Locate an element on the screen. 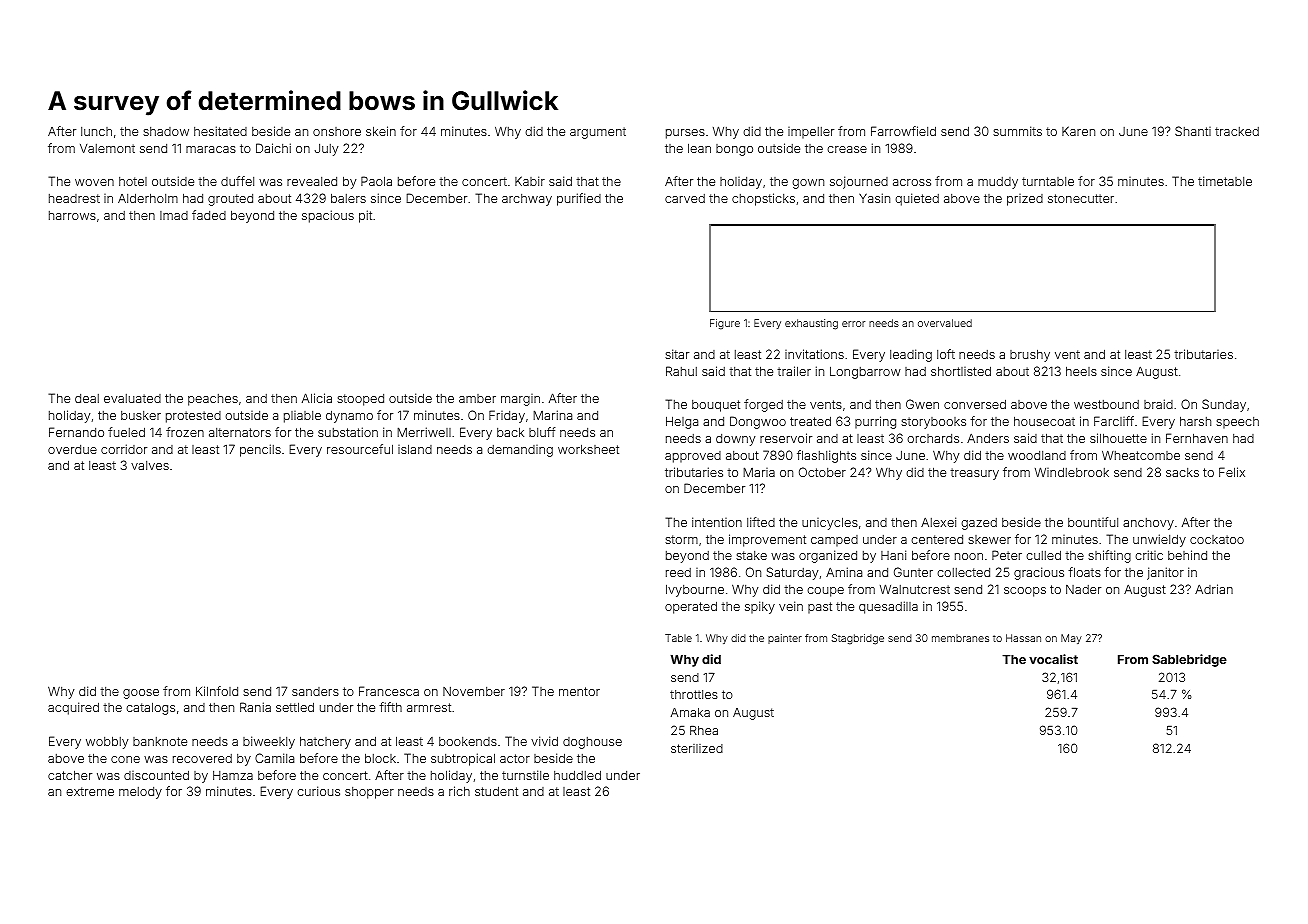 The image size is (1308, 924). vocalist is located at coordinates (1053, 659).
